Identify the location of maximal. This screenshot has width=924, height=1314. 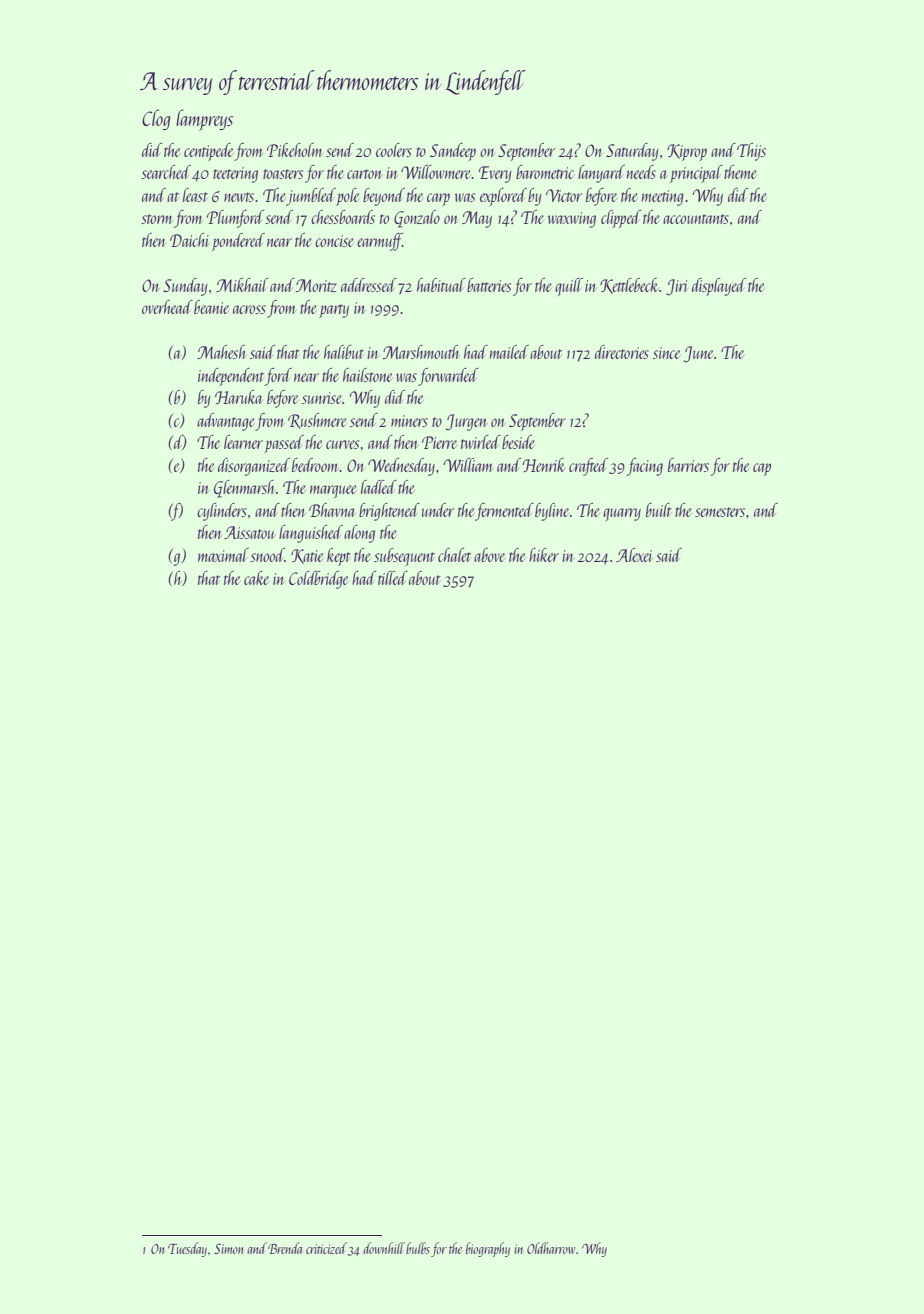
(223, 555).
